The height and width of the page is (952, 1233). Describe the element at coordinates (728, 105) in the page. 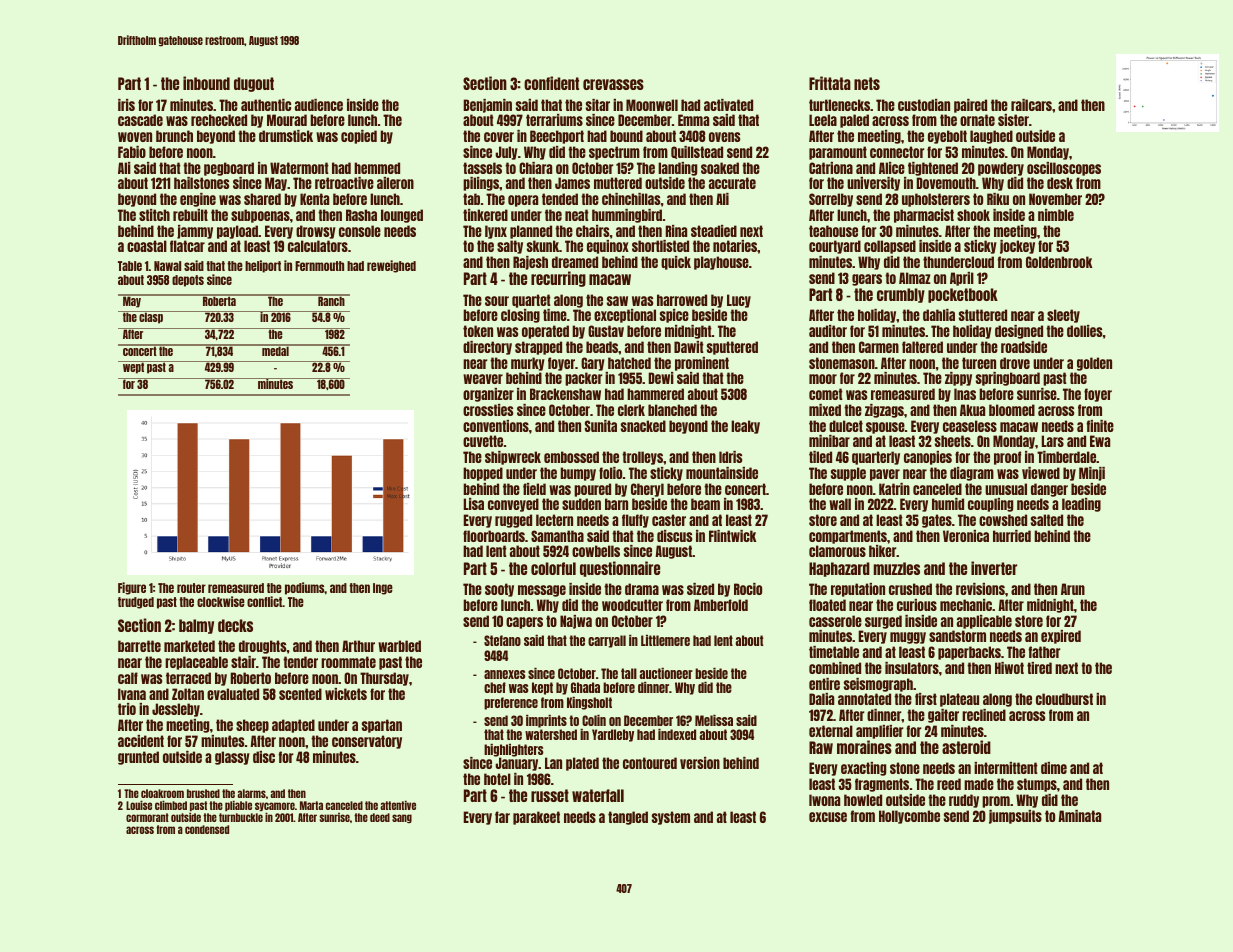

I see `activated` at that location.
